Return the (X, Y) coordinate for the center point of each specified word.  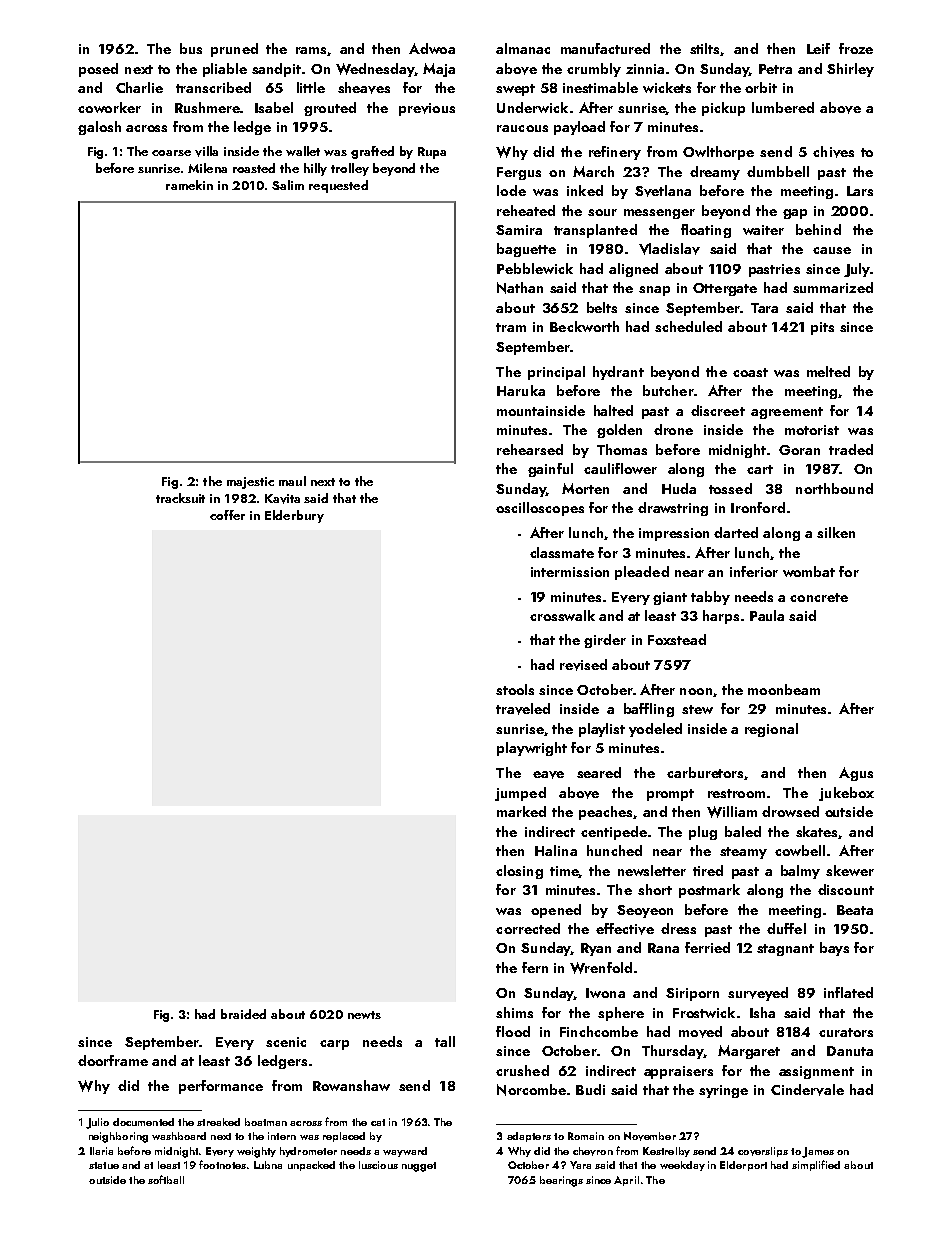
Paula (767, 615)
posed (98, 70)
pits (822, 328)
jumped (520, 794)
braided (243, 1014)
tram (511, 327)
